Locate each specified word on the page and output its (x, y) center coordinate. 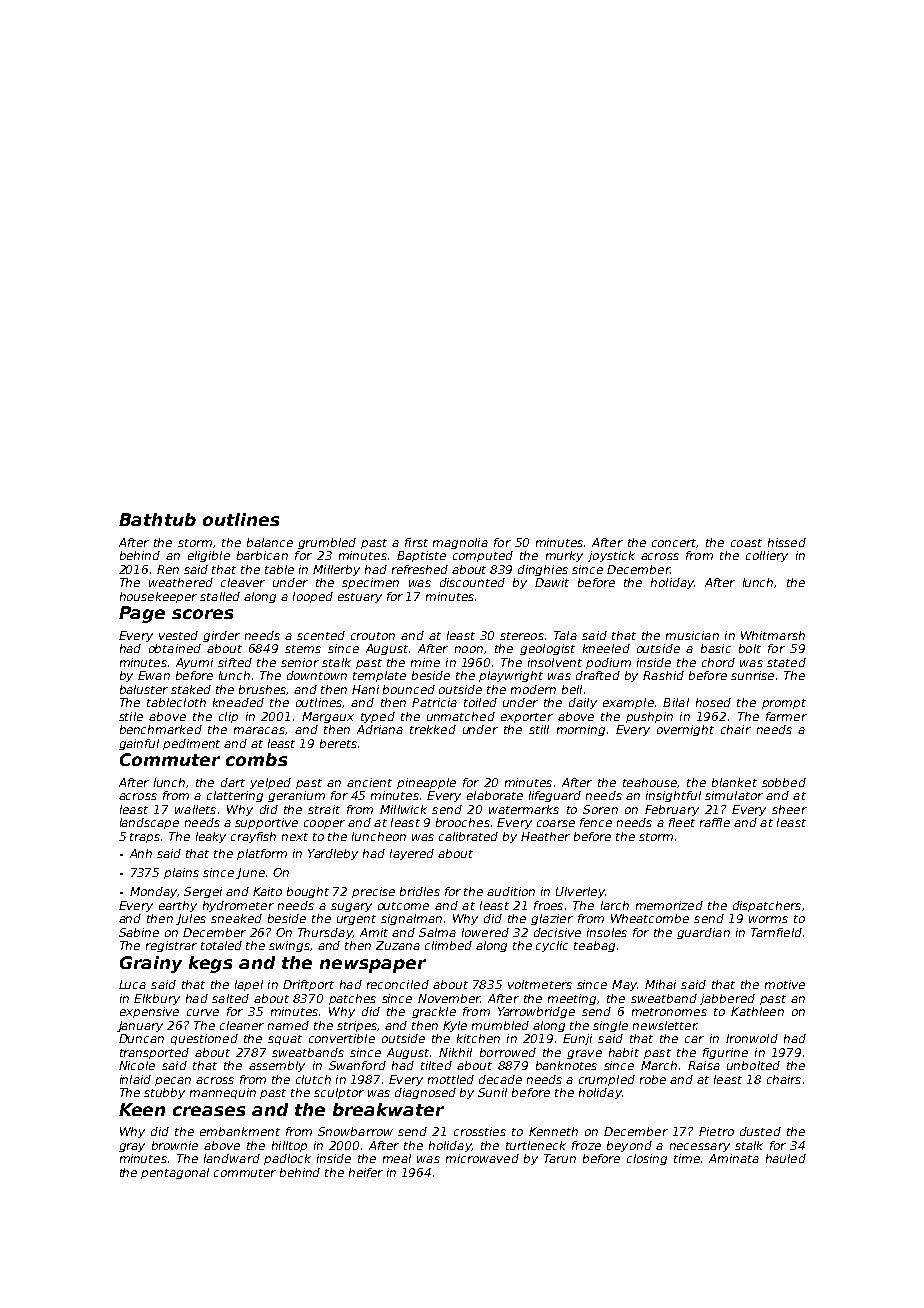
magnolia (460, 543)
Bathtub (157, 519)
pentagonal (175, 1173)
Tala (565, 635)
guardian (703, 933)
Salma (437, 932)
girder (221, 636)
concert (674, 543)
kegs (210, 964)
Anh (141, 853)
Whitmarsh (773, 635)
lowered (485, 932)
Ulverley (580, 892)
